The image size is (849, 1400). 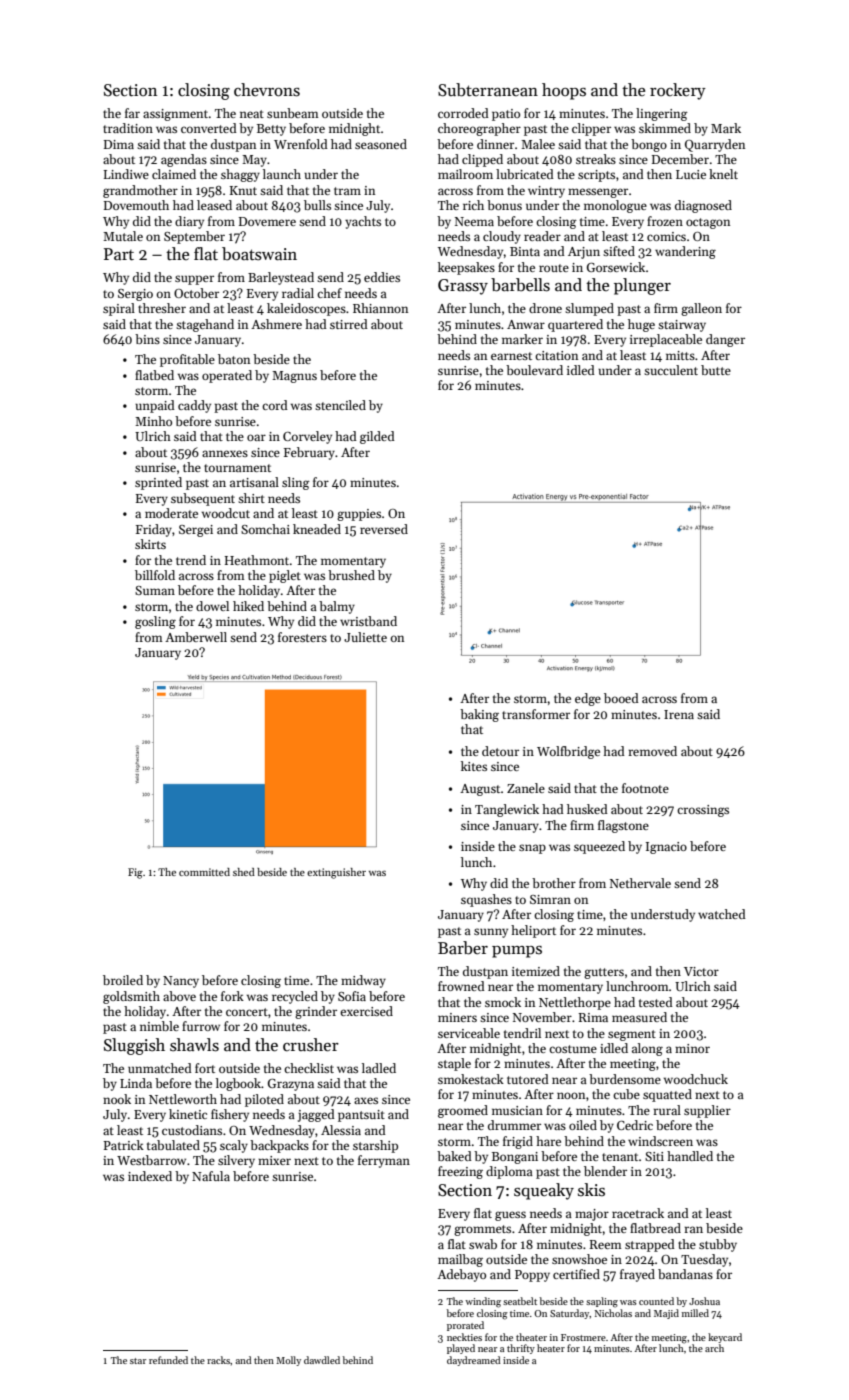 What do you see at coordinates (690, 1156) in the page?
I see `handled` at bounding box center [690, 1156].
